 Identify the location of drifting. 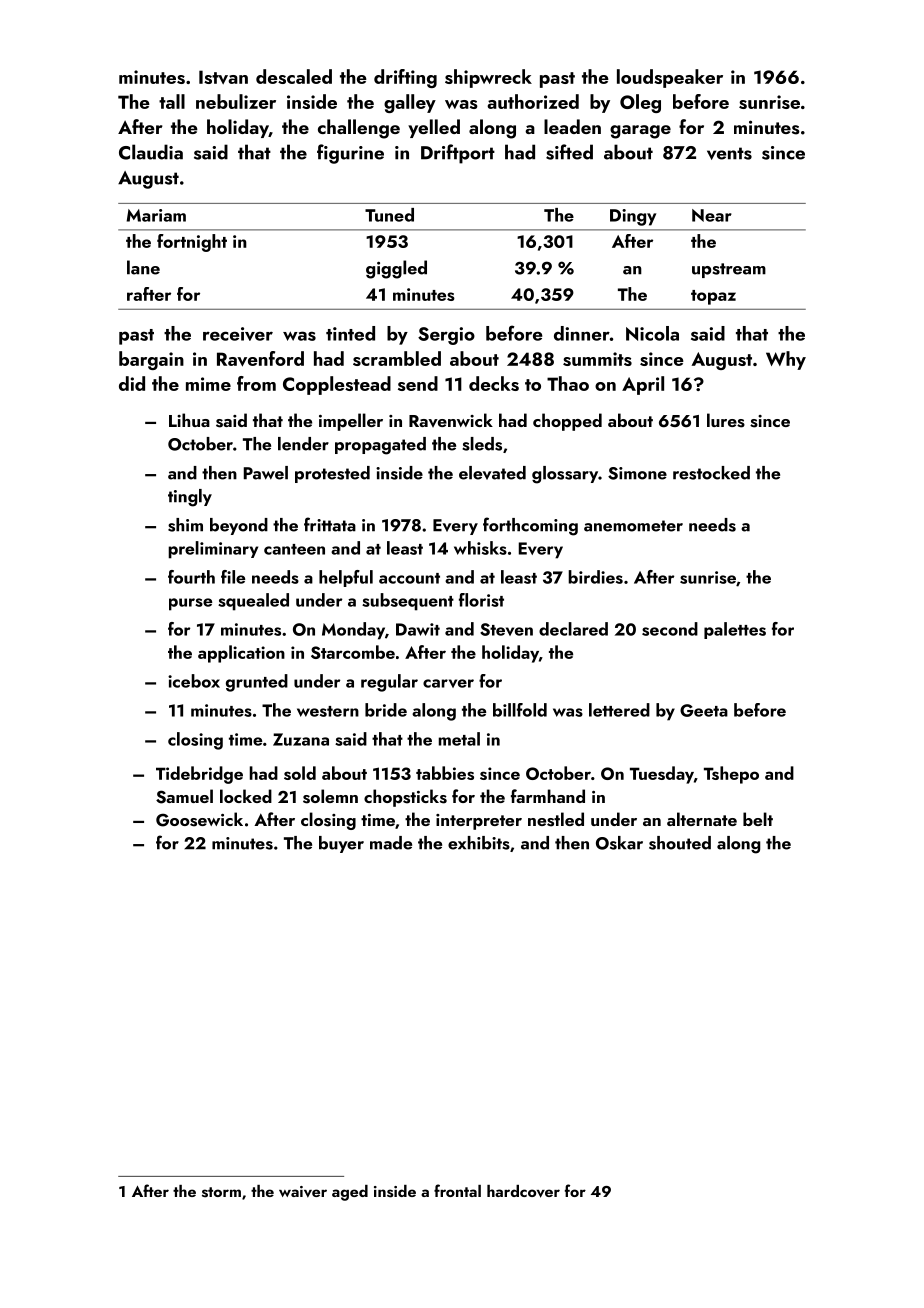
(405, 78).
